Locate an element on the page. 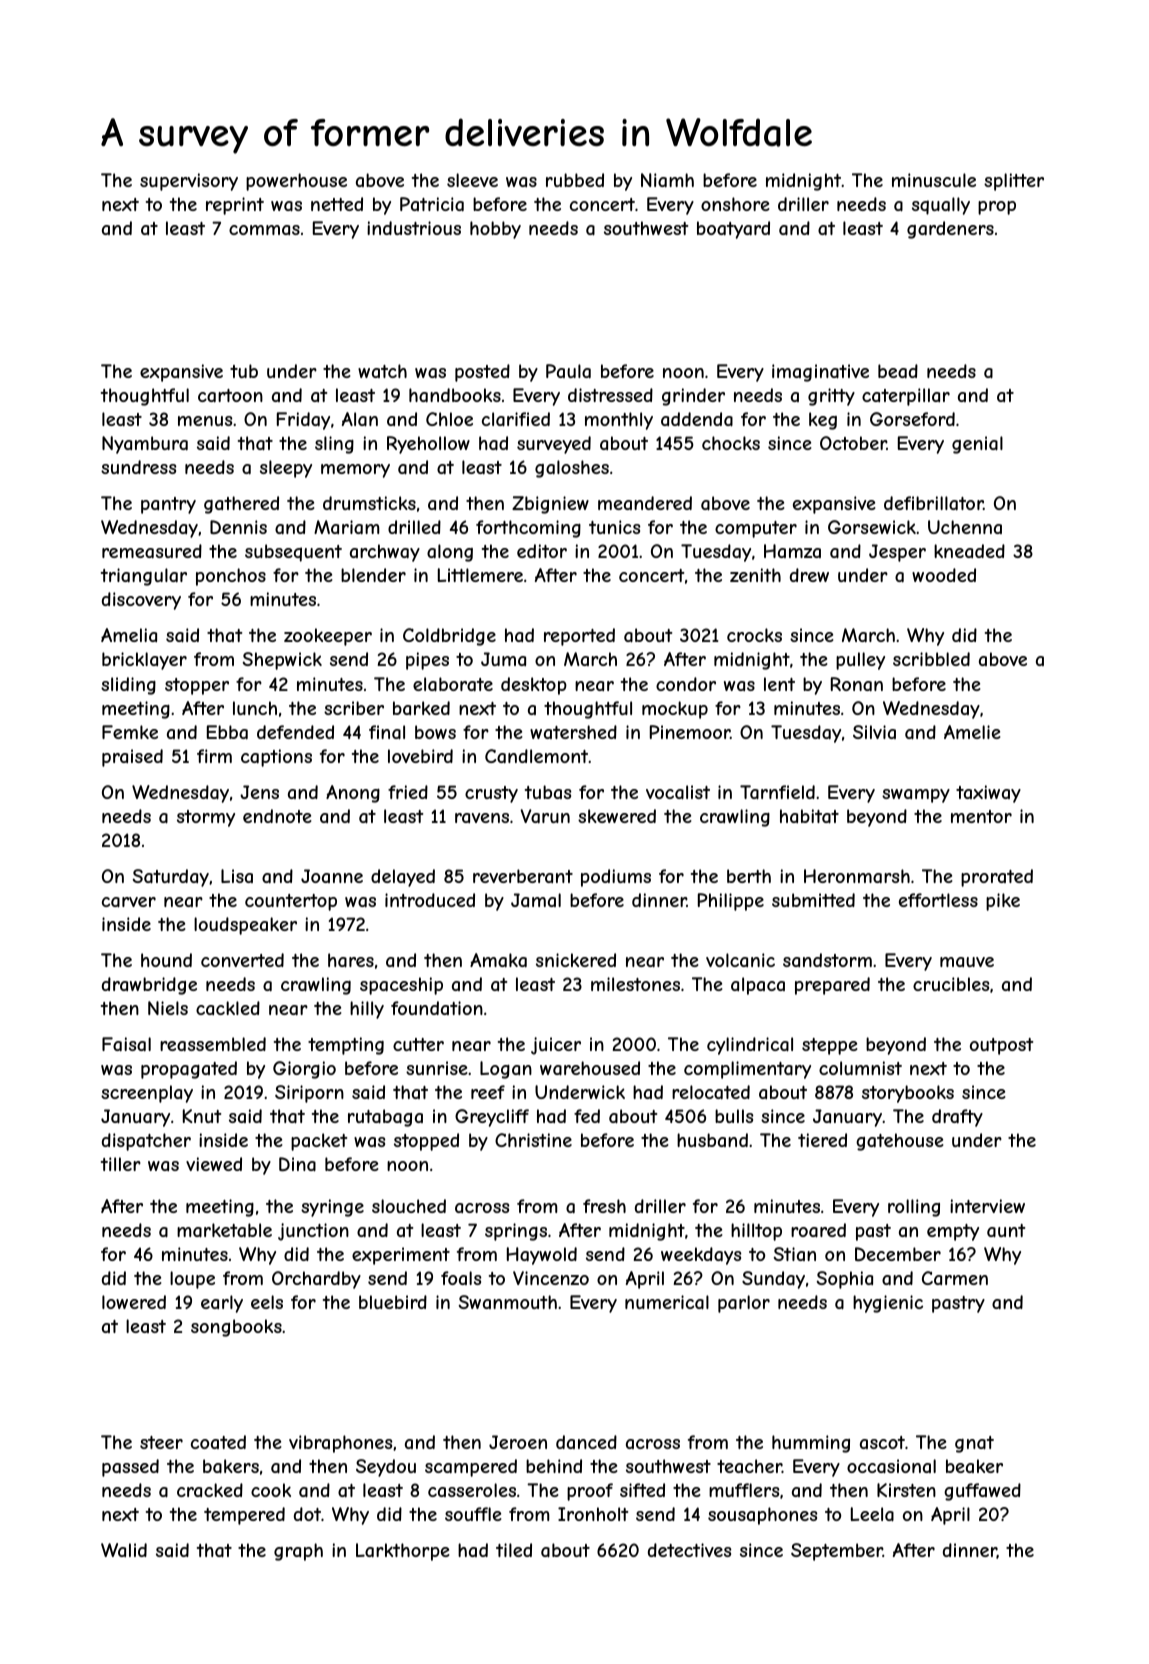 The height and width of the page is (1664, 1149). Niamh is located at coordinates (667, 180).
